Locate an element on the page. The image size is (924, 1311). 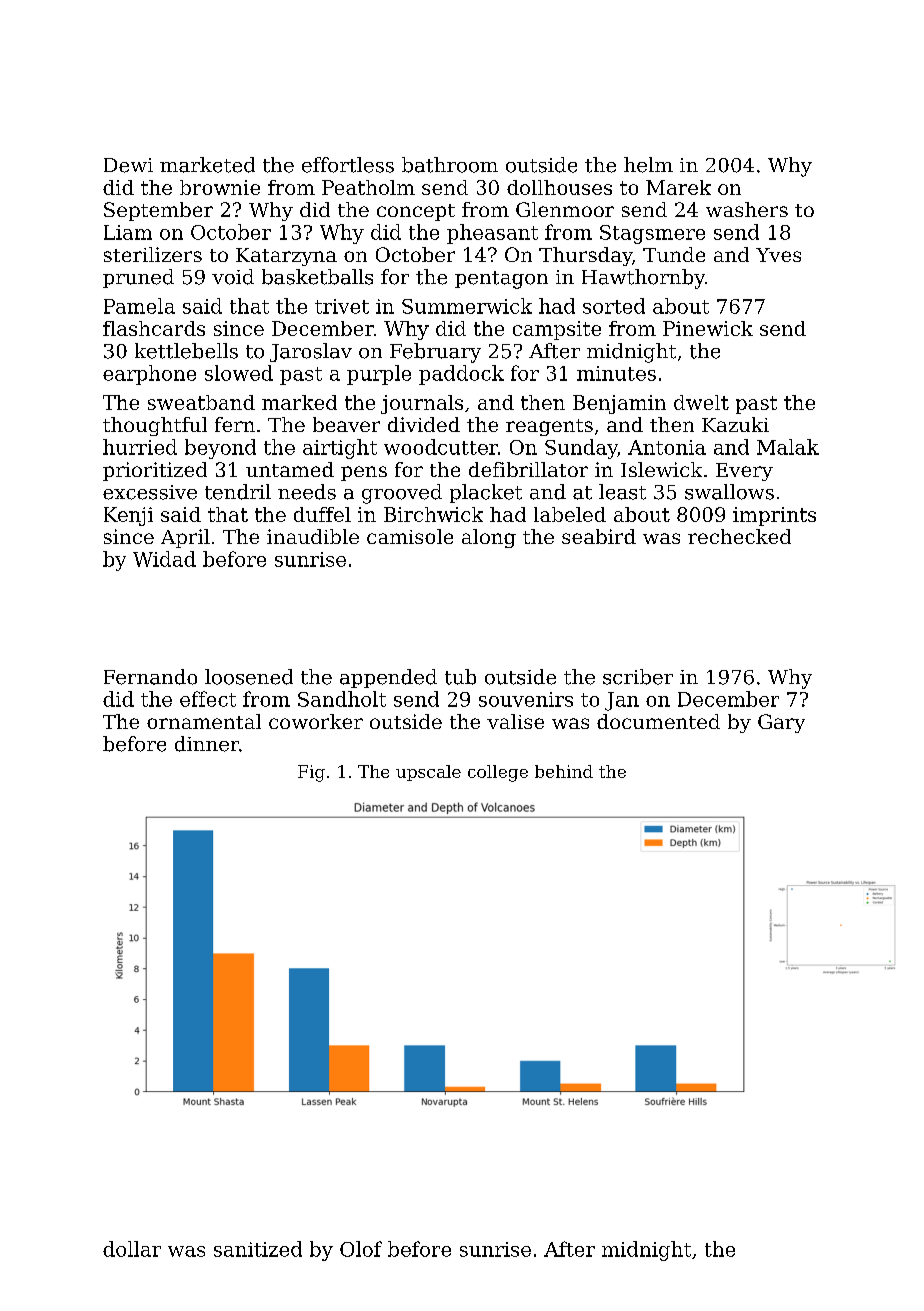
college is located at coordinates (498, 773).
